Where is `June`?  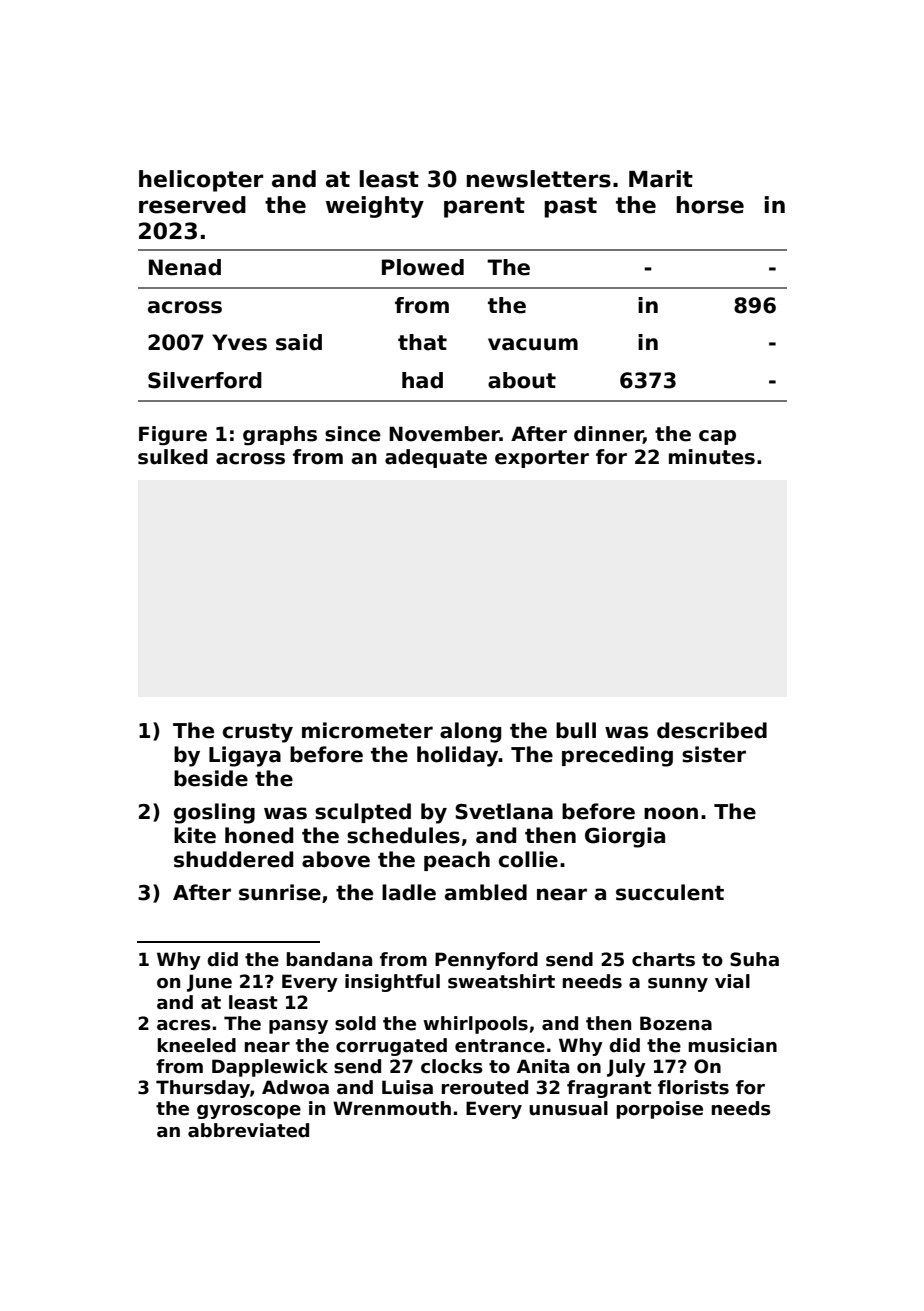 June is located at coordinates (209, 983).
